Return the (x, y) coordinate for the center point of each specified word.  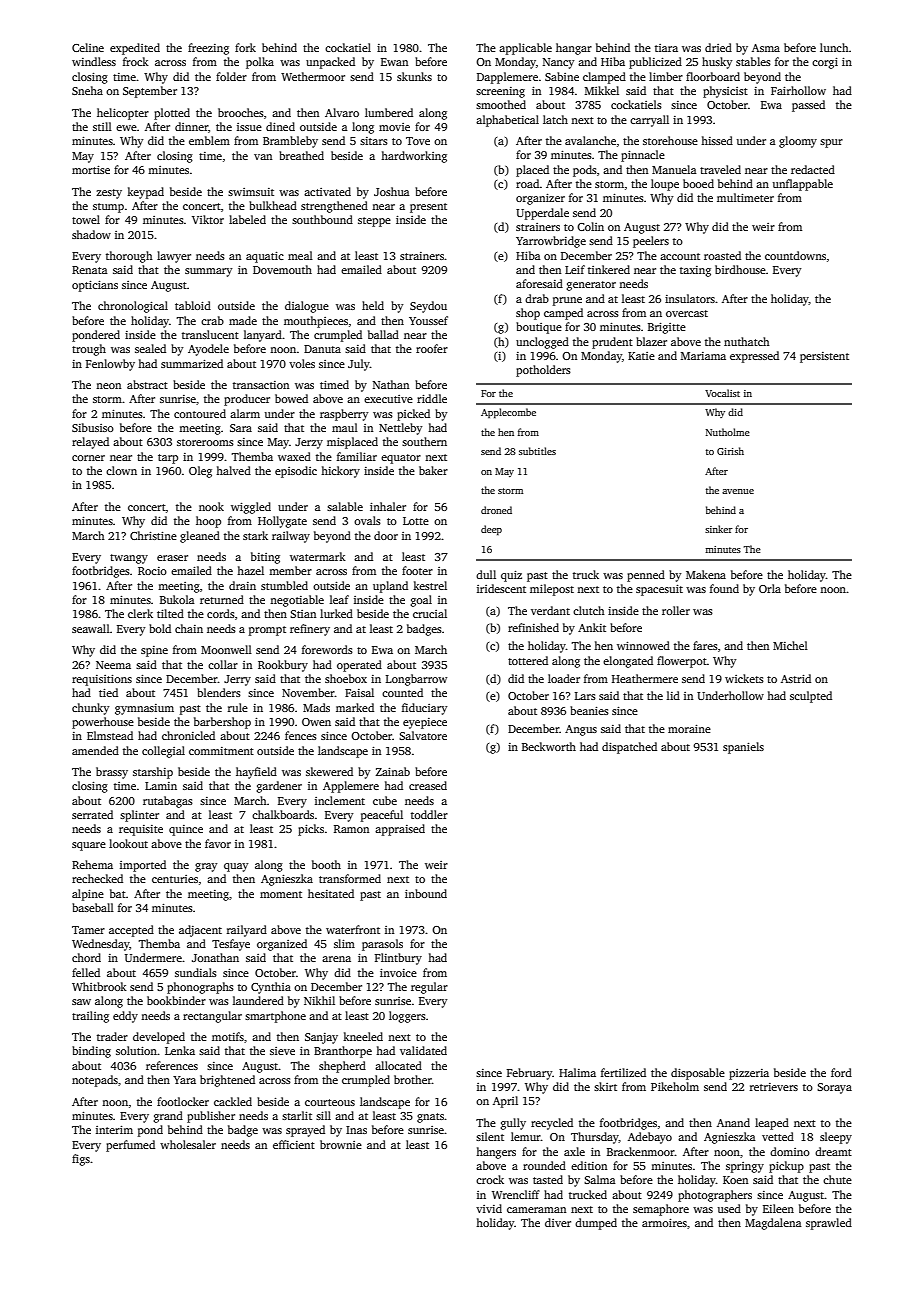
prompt (267, 631)
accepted (131, 931)
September (150, 92)
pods (585, 171)
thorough (129, 257)
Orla (770, 588)
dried (718, 47)
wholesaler (188, 1144)
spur (831, 143)
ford (841, 1072)
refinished (533, 627)
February (529, 1074)
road (528, 183)
